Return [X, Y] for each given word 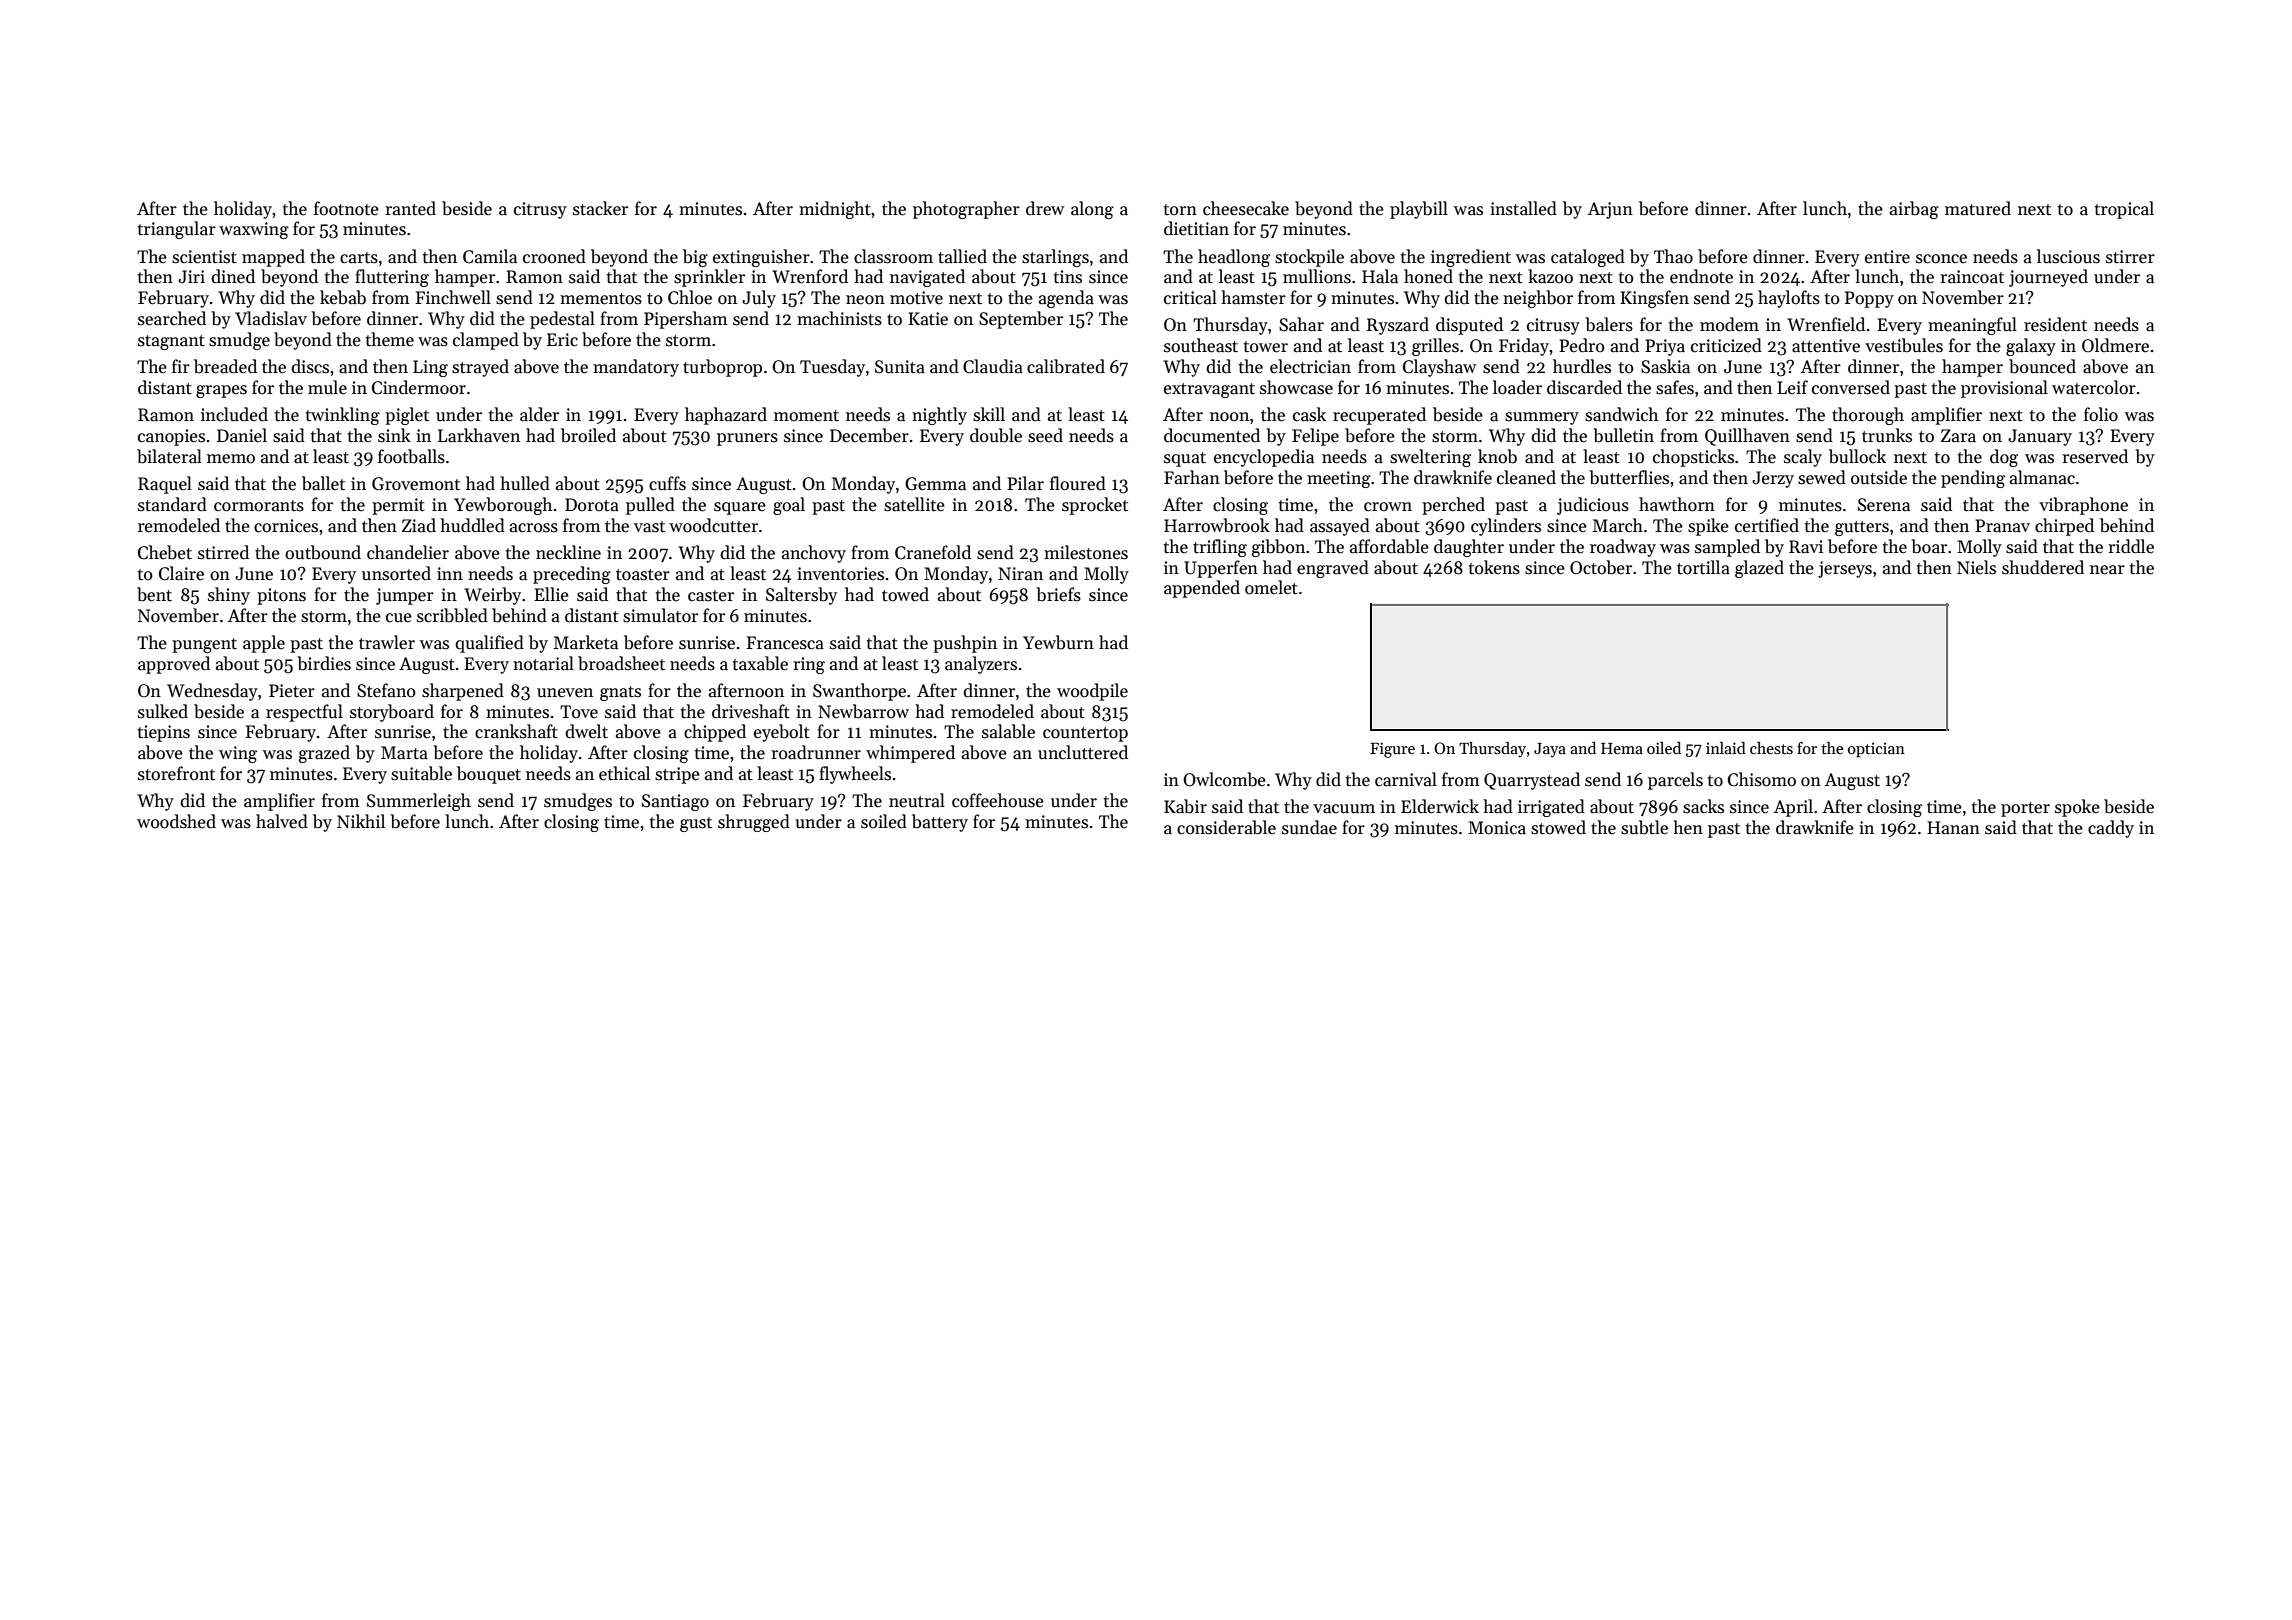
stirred [223, 552]
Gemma [935, 484]
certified [1767, 525]
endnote [1701, 276]
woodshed [176, 821]
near [2107, 570]
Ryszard [1398, 326]
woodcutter [713, 525]
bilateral [169, 456]
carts [359, 258]
